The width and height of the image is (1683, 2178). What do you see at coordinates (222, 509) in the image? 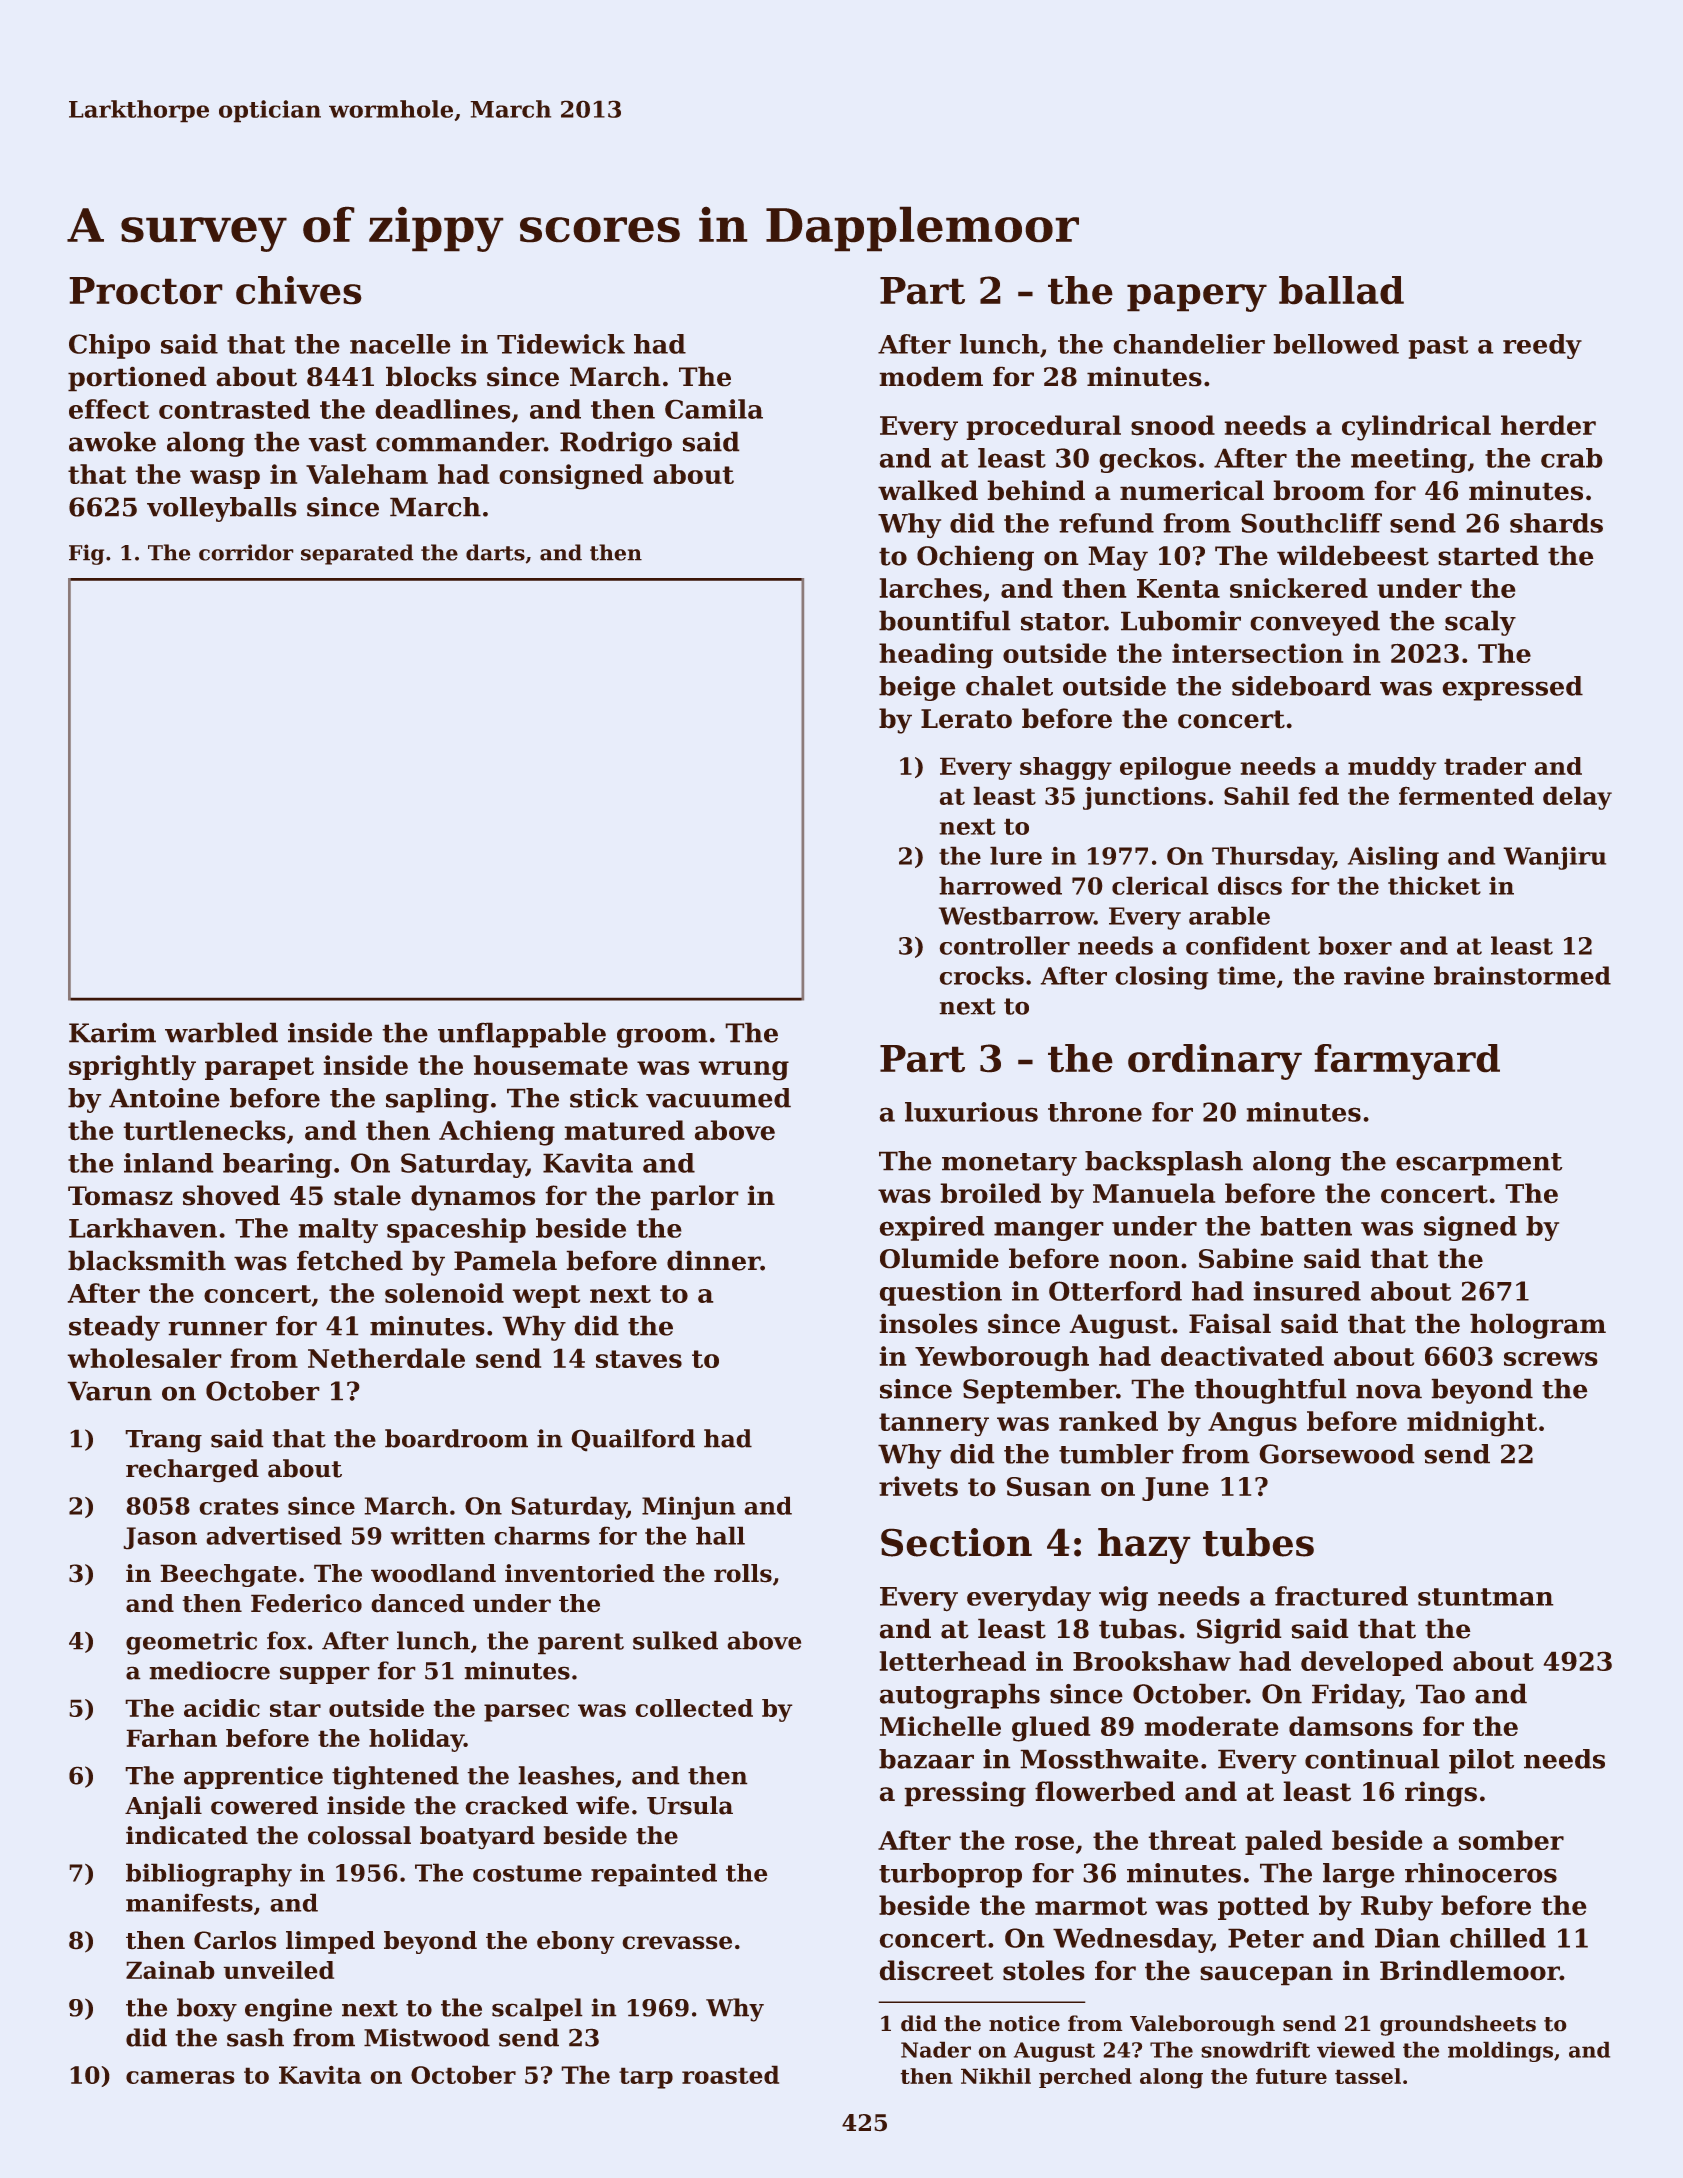
I see `volleyballs` at bounding box center [222, 509].
